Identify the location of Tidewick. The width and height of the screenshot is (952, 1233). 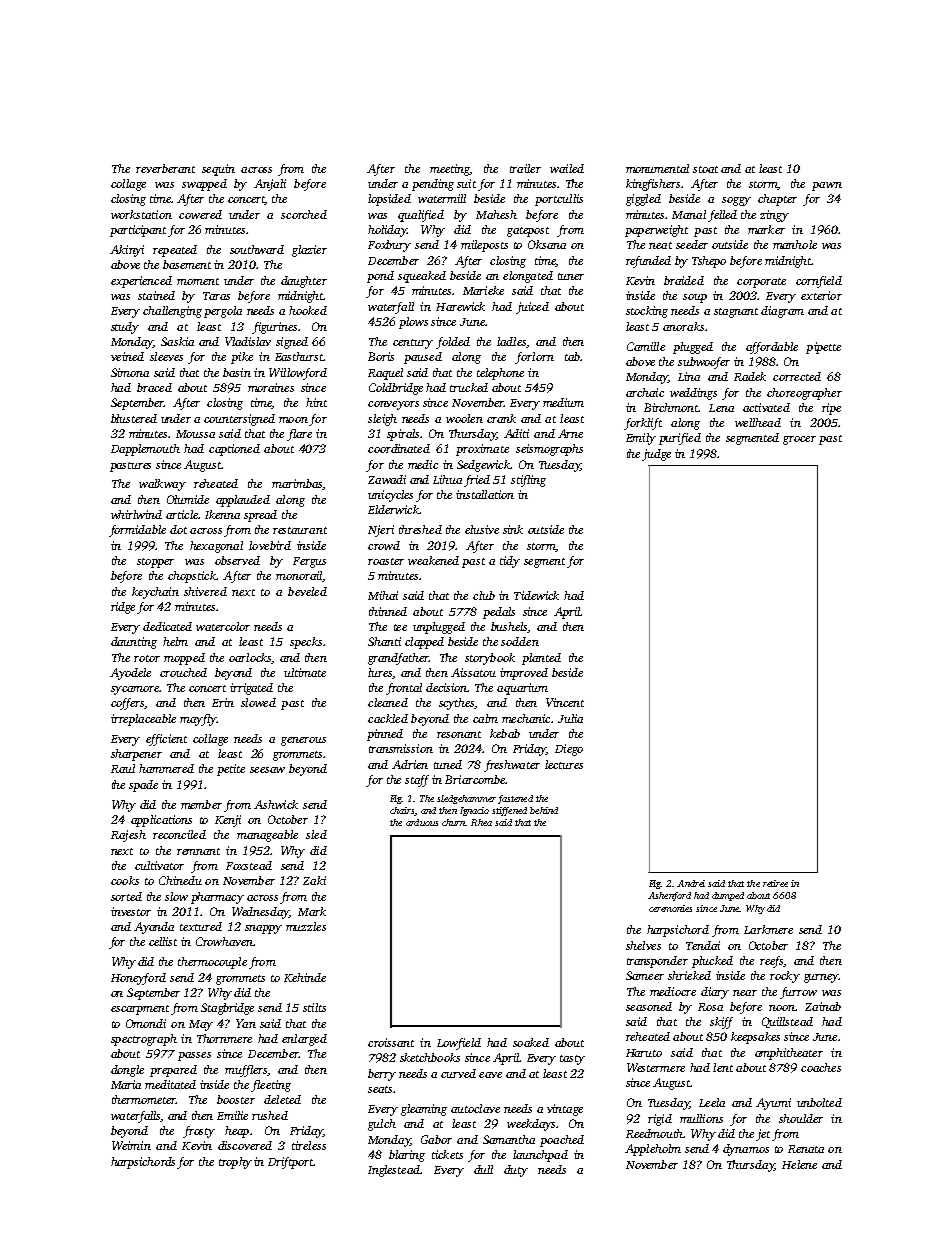
(536, 595).
